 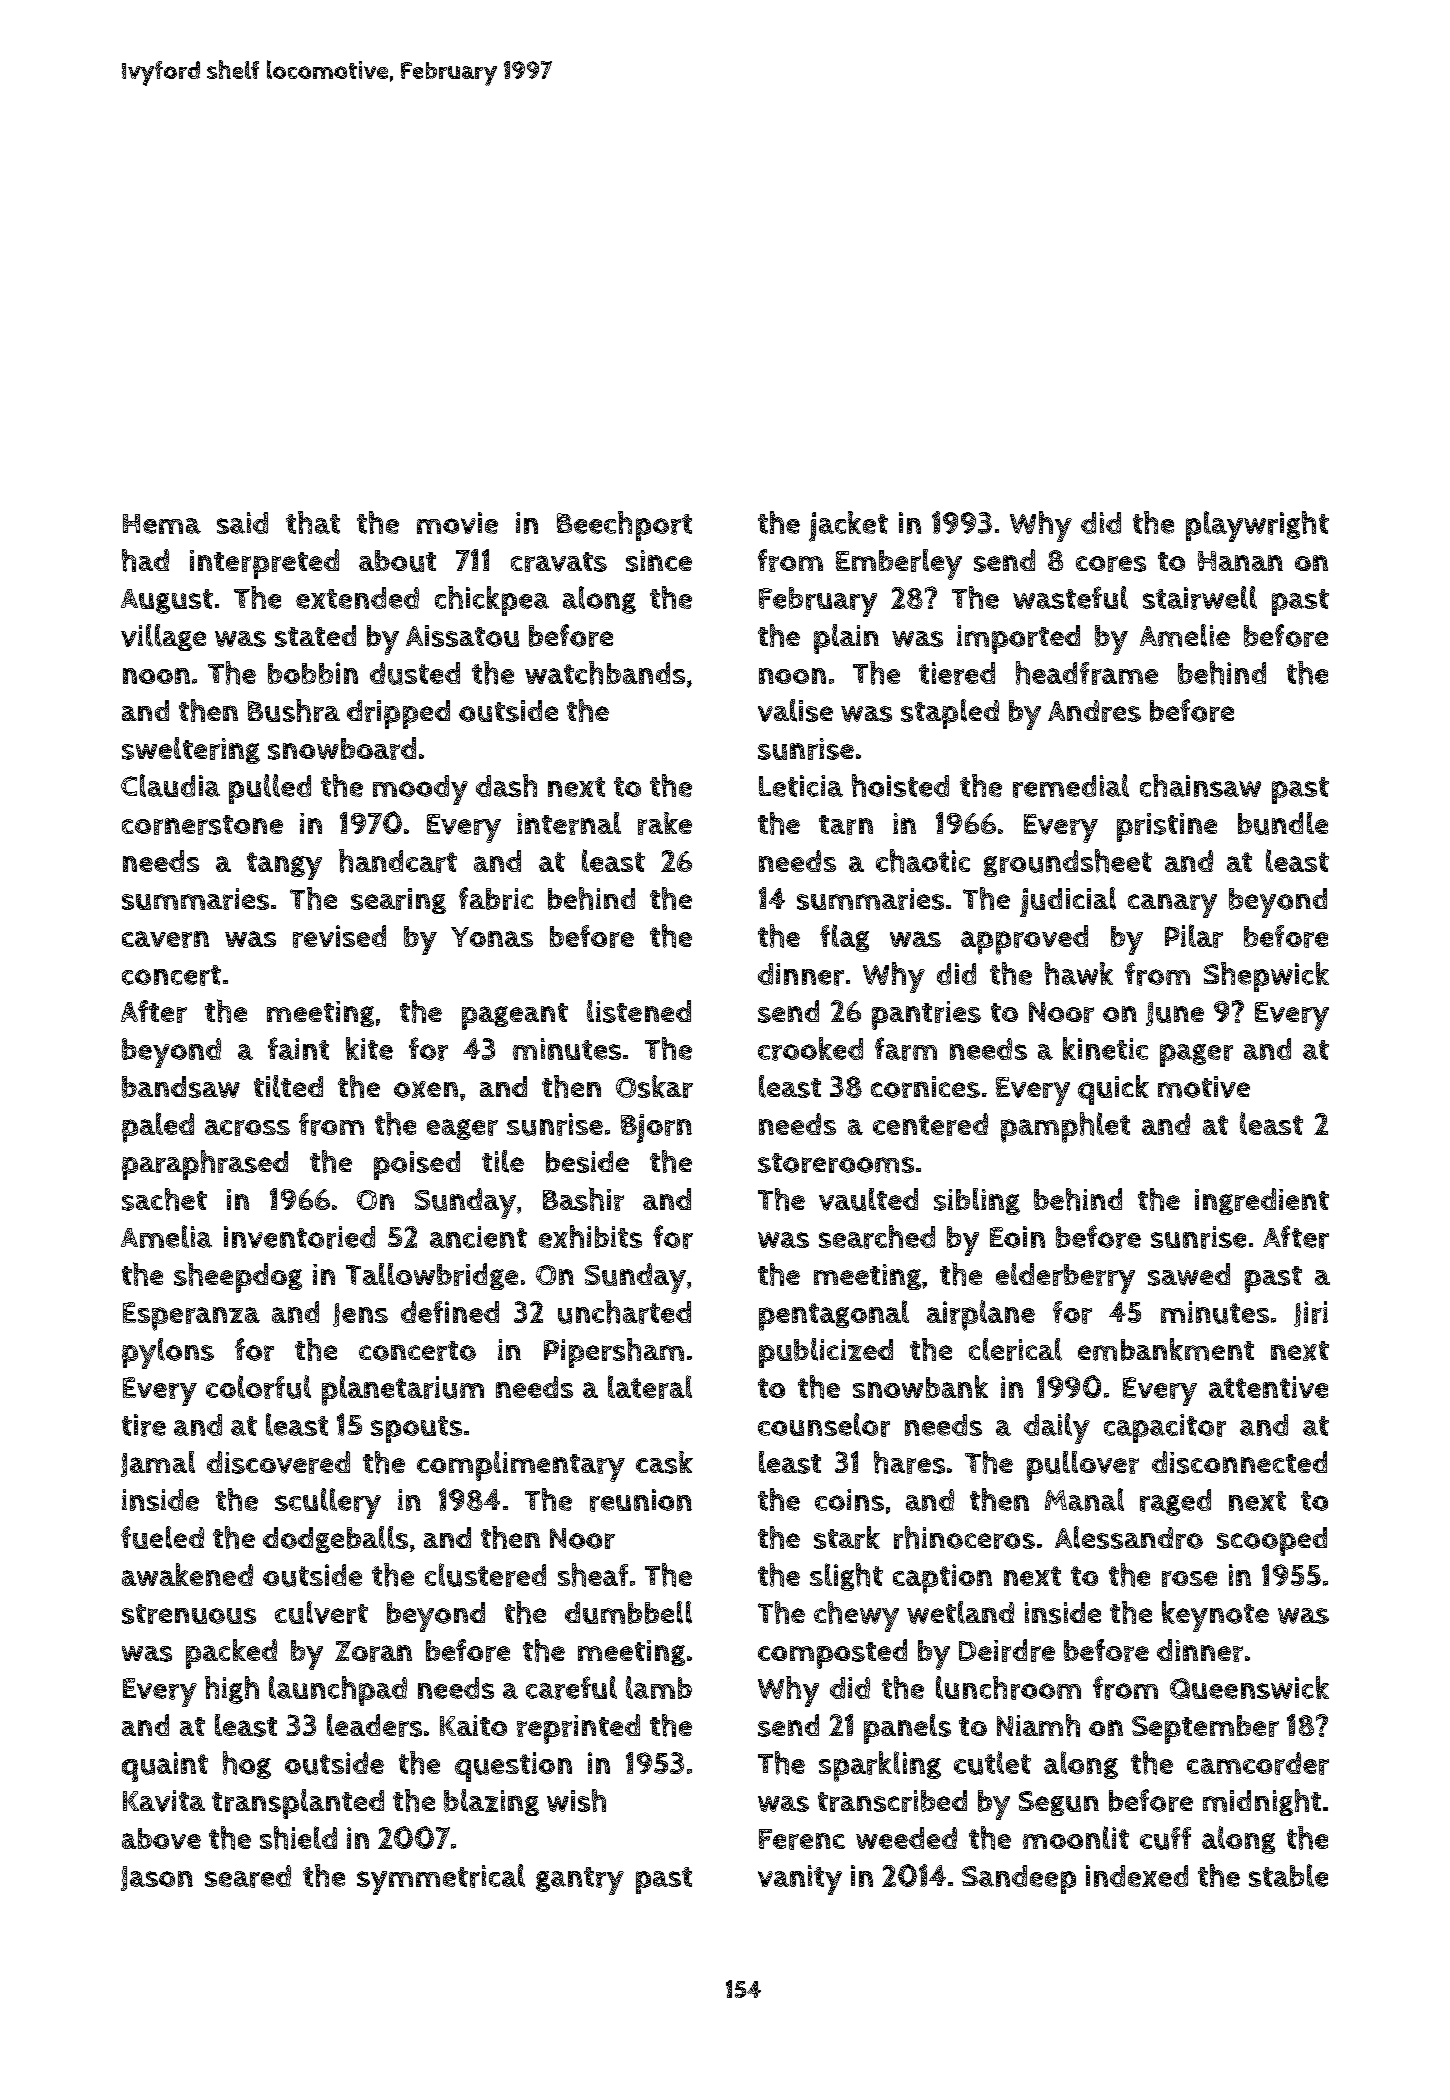 What do you see at coordinates (950, 714) in the screenshot?
I see `stapled` at bounding box center [950, 714].
